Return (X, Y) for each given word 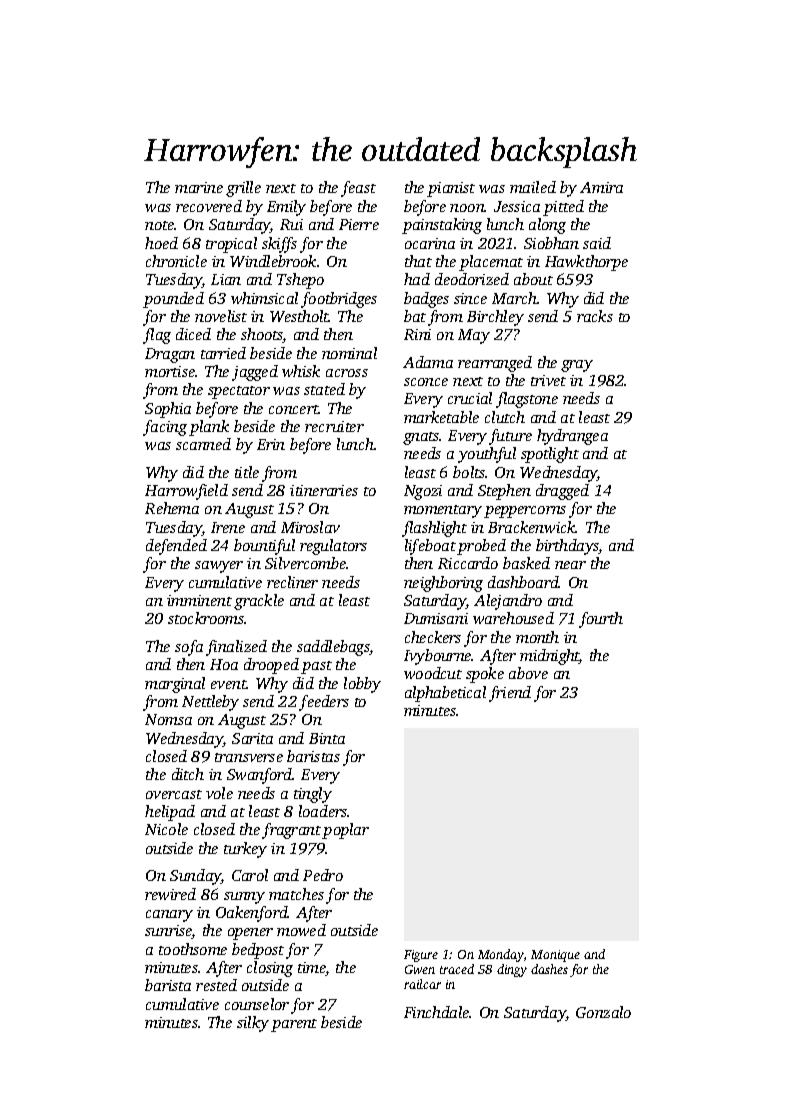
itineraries (324, 490)
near (570, 565)
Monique (555, 956)
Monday (501, 955)
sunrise (168, 932)
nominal (349, 353)
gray (577, 366)
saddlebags (333, 648)
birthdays (567, 547)
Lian (226, 279)
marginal (175, 685)
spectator (239, 392)
